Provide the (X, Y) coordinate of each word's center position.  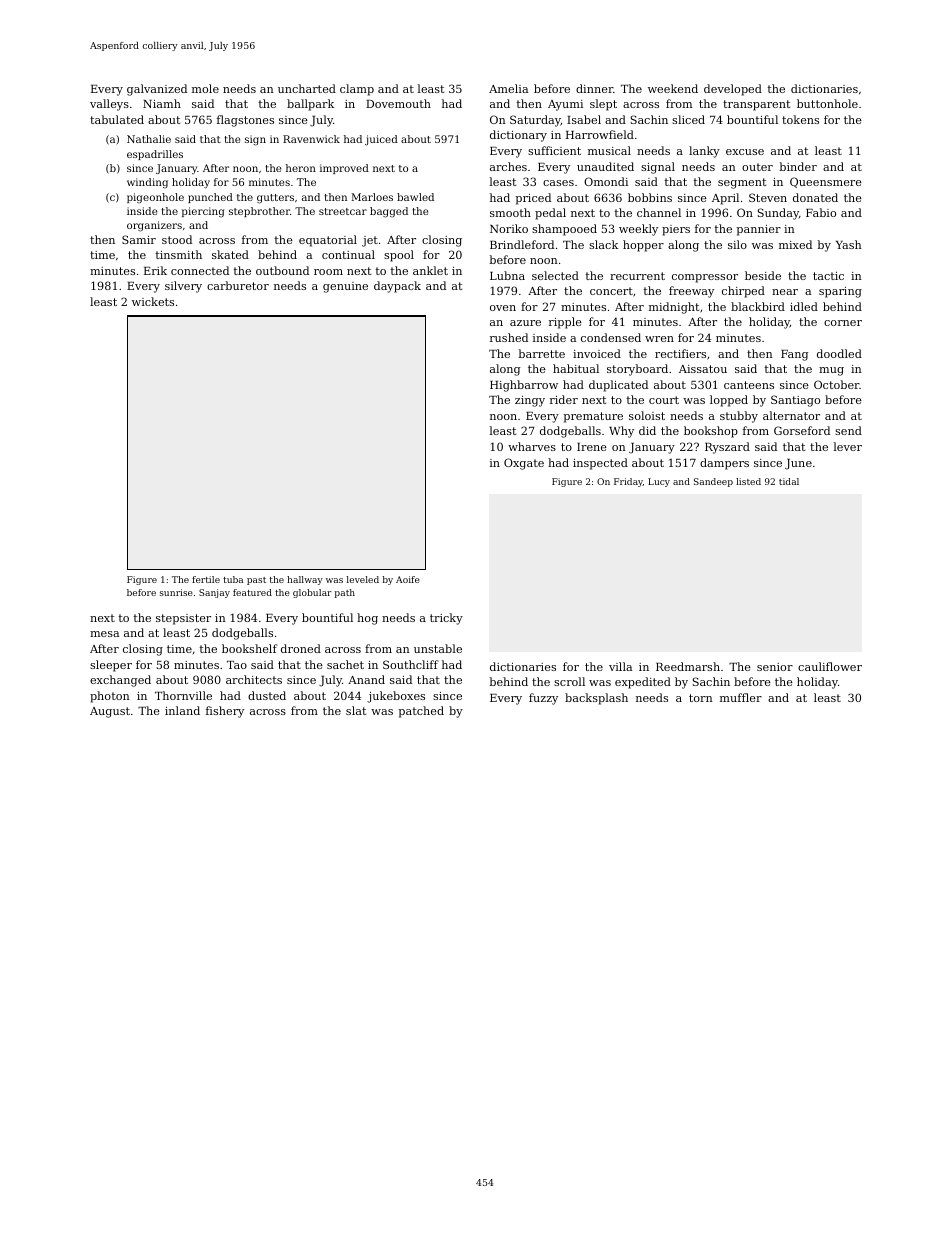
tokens (800, 119)
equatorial (328, 241)
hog (367, 619)
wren (659, 339)
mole (205, 88)
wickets (153, 301)
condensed (611, 337)
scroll (569, 681)
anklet (430, 270)
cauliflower (830, 666)
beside (763, 275)
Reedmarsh (688, 666)
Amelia (508, 88)
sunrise (176, 592)
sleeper (111, 666)
